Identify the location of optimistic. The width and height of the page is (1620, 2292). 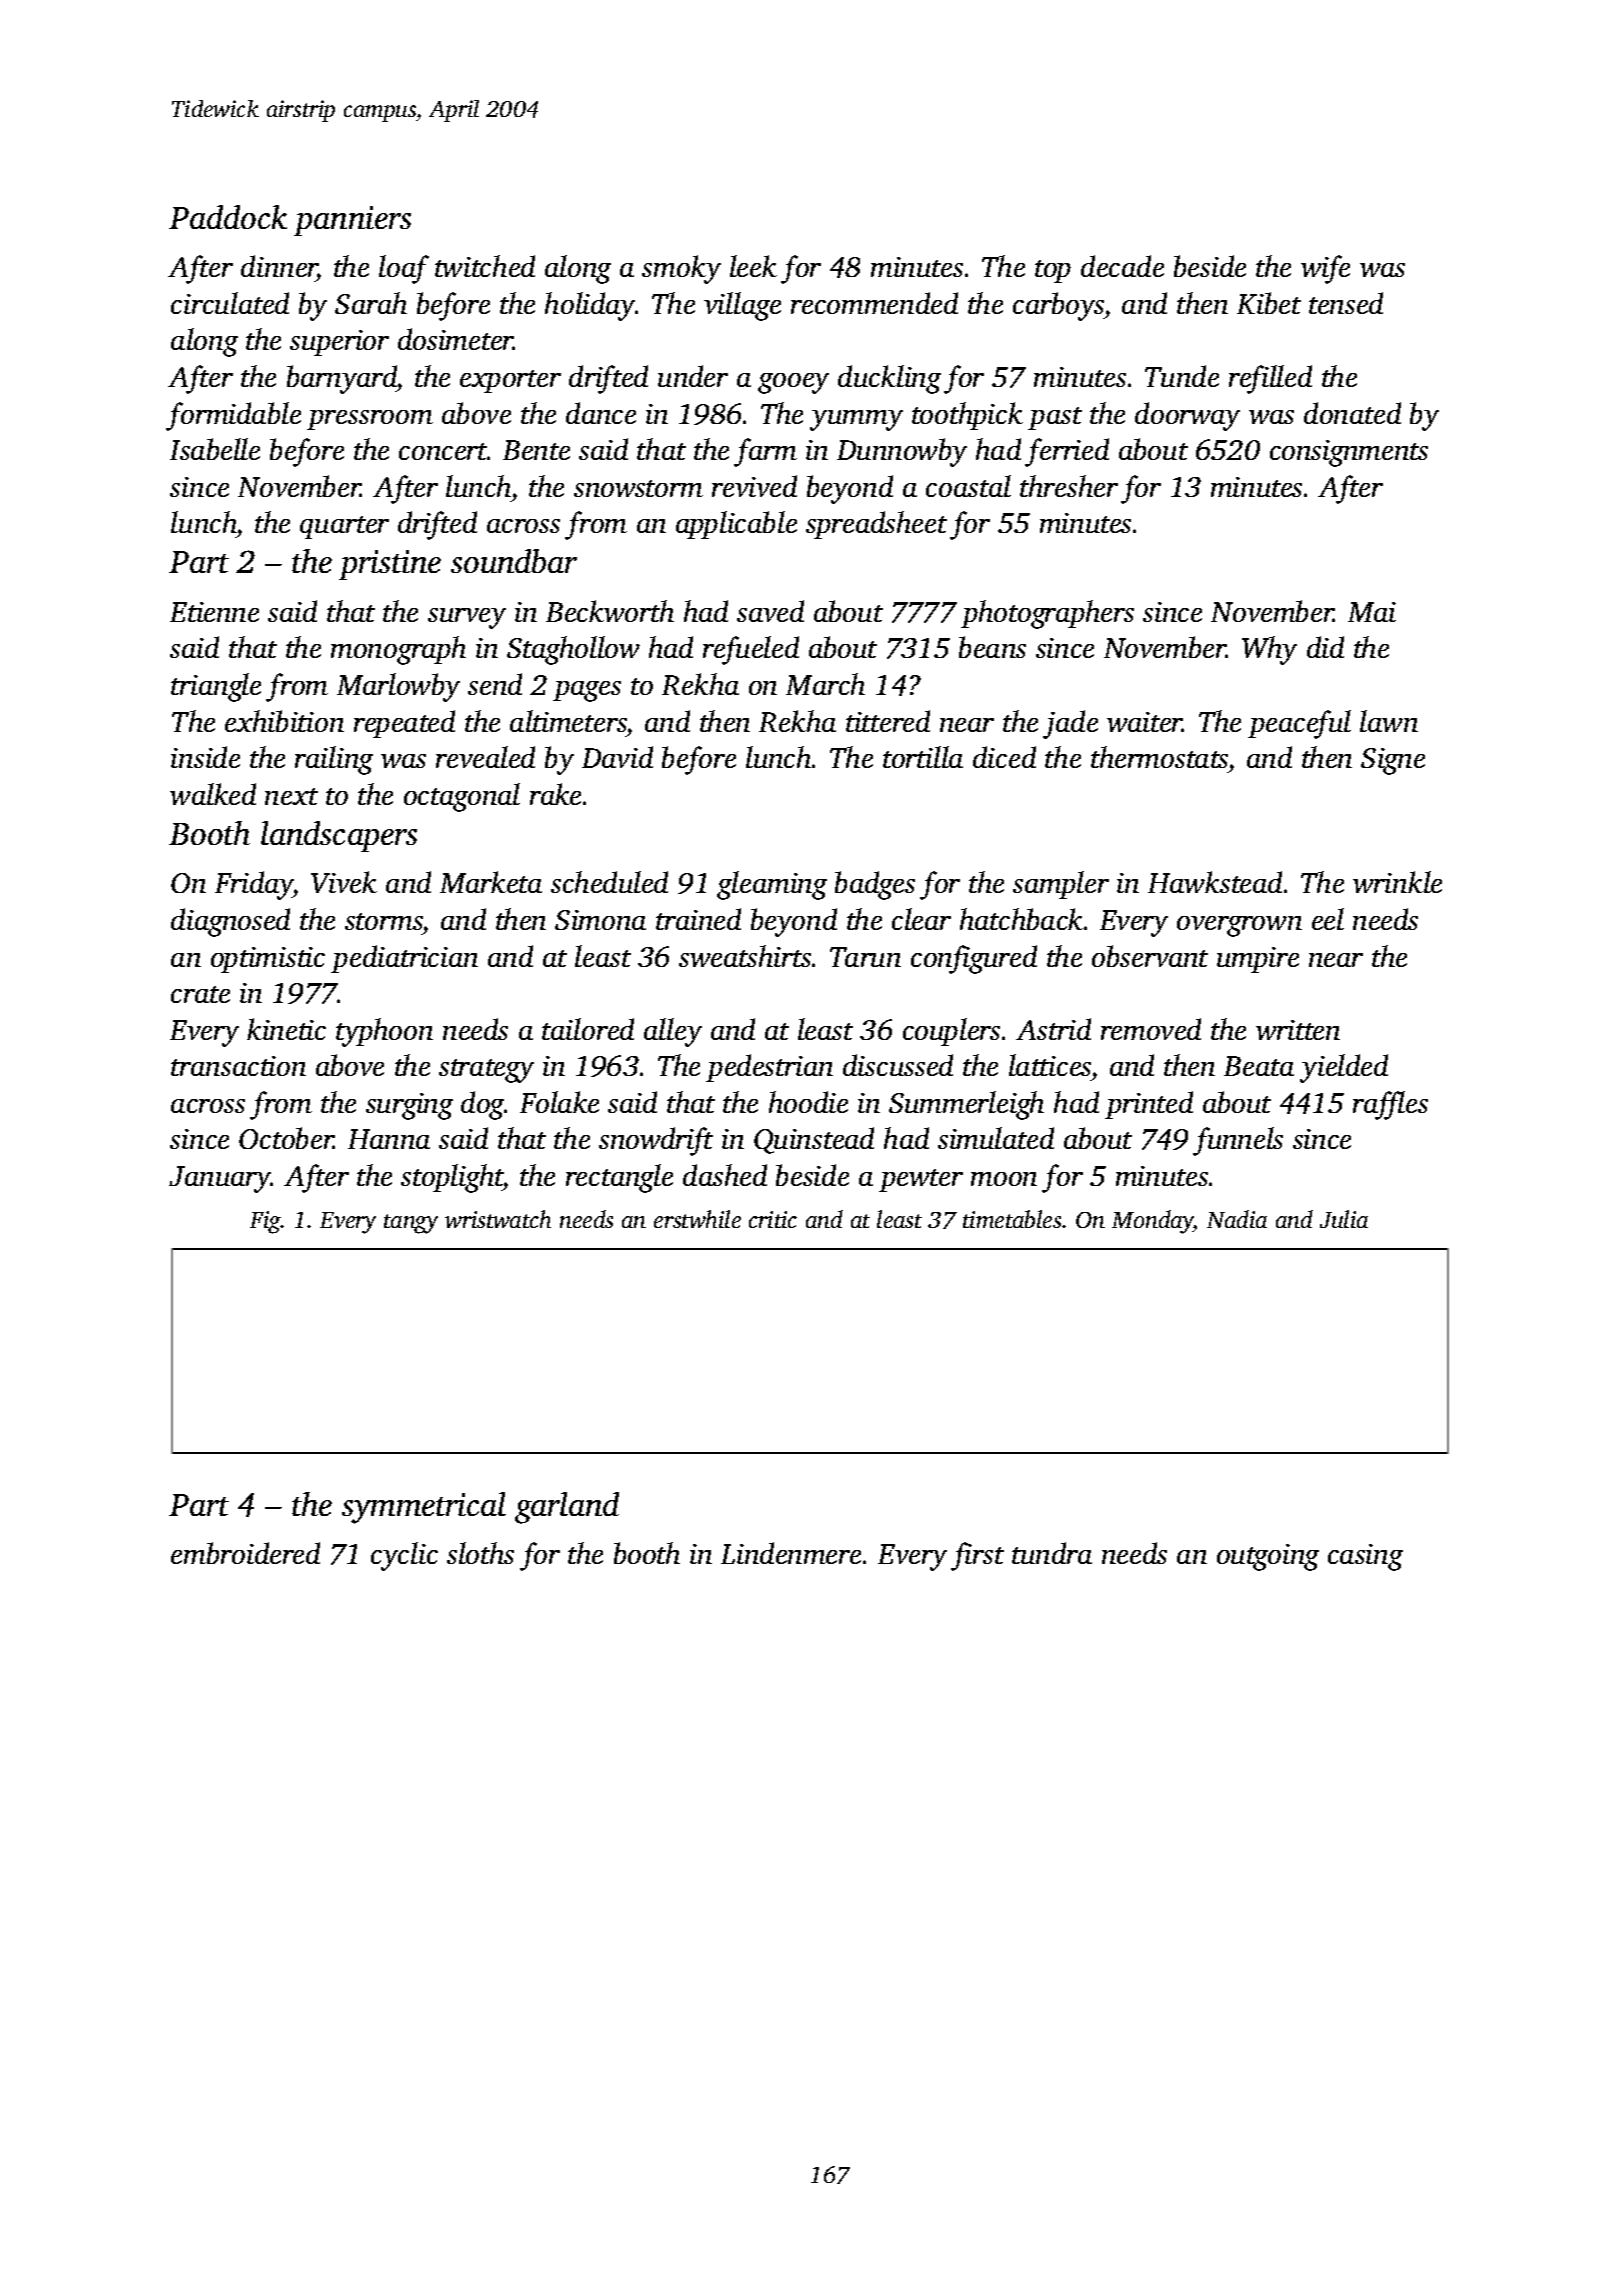
(268, 960).
